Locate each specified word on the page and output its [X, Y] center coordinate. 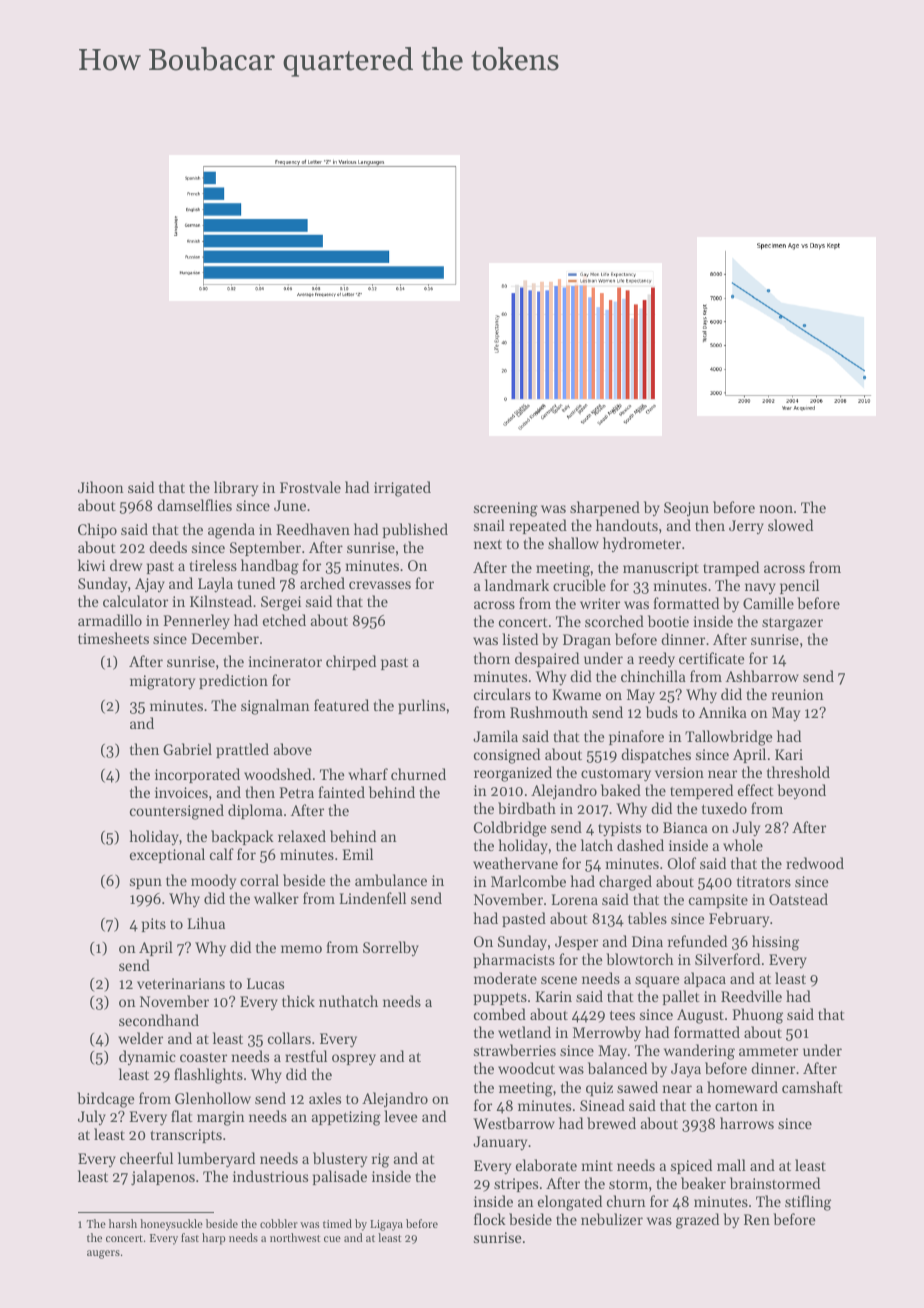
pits [154, 925]
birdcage [106, 1100]
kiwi [91, 565]
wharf [368, 774]
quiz [599, 1089]
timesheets [113, 638]
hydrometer [642, 544]
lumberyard [216, 1160]
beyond [801, 791]
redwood [815, 863]
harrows [747, 1123]
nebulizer [612, 1219]
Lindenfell [372, 898]
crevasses [380, 585]
